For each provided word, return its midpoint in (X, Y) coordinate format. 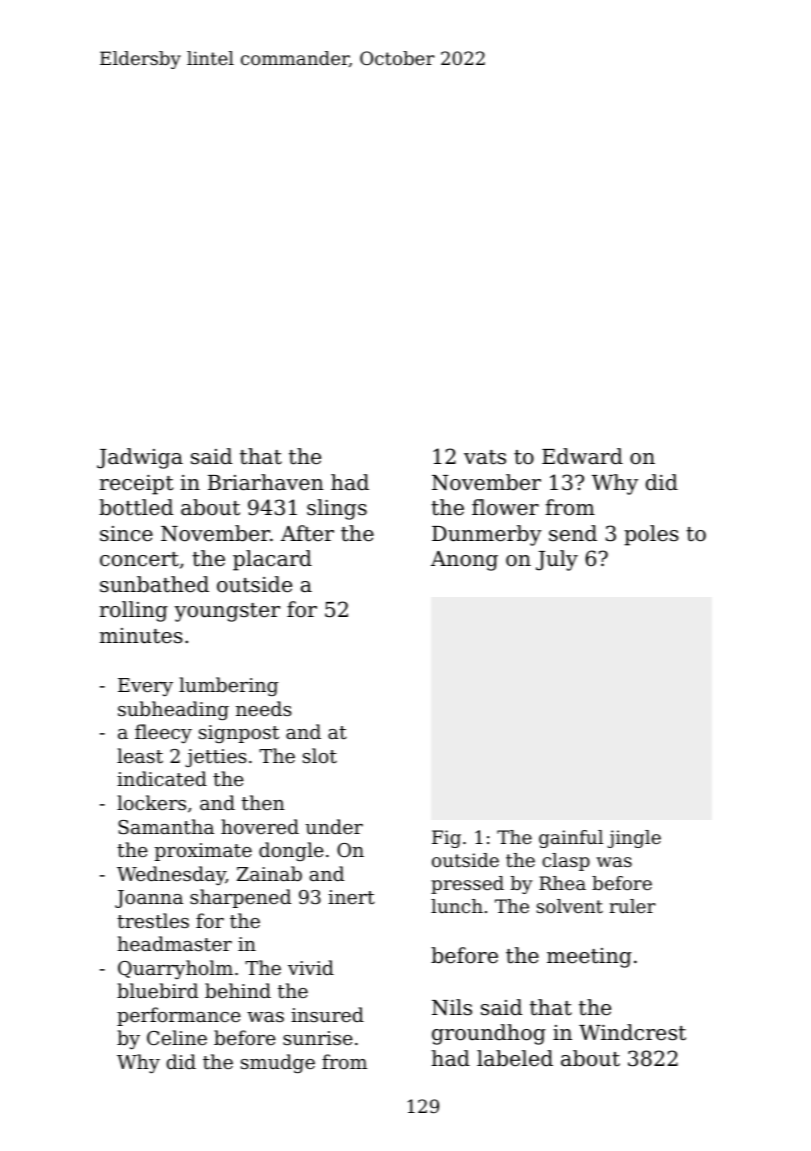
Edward (582, 456)
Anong (464, 561)
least (140, 755)
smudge (278, 1063)
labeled (515, 1058)
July (557, 560)
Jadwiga (140, 458)
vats (485, 457)
